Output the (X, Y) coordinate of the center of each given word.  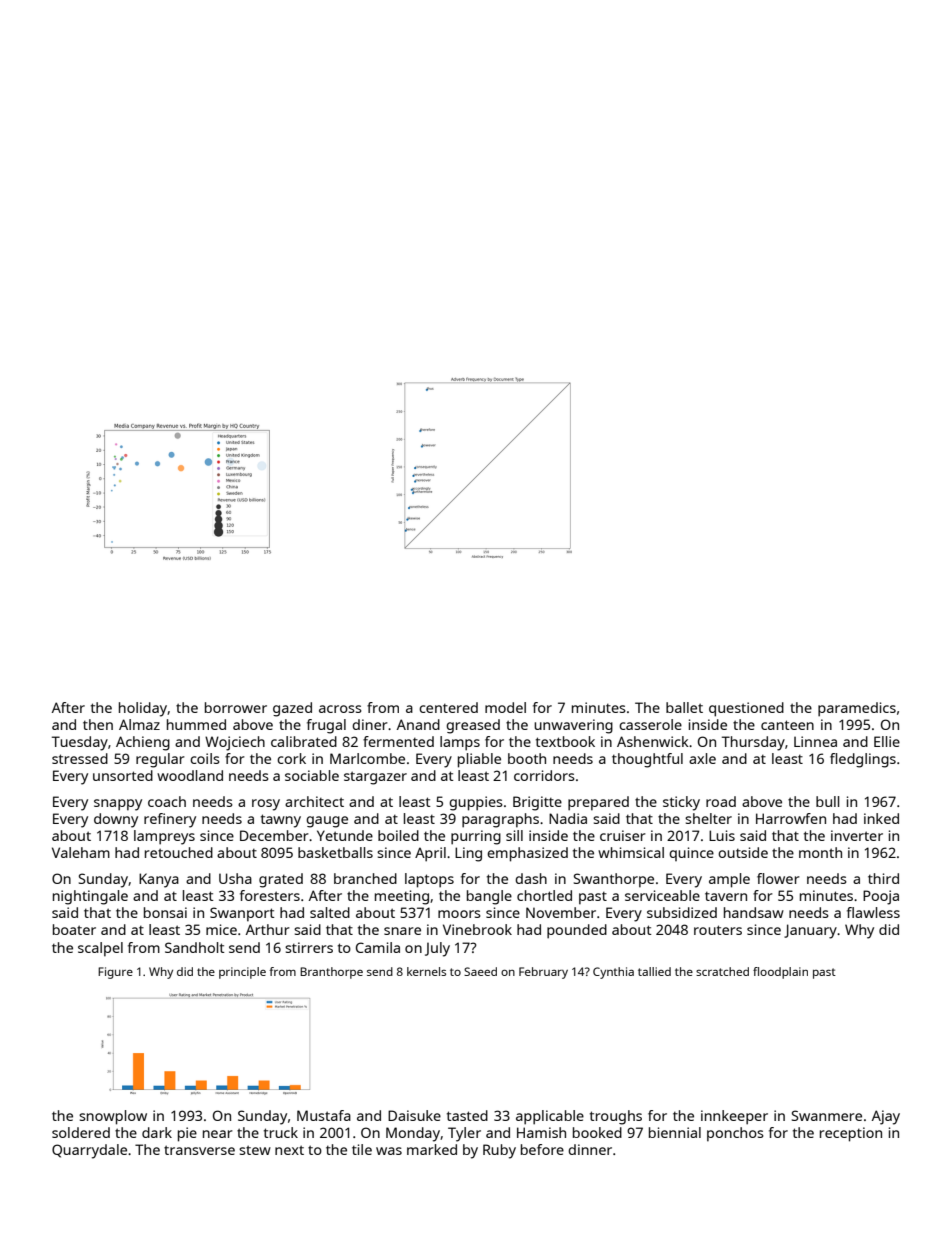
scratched (722, 971)
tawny (281, 821)
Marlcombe (367, 758)
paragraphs (500, 820)
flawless (873, 912)
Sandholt (195, 947)
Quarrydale (89, 1151)
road (721, 801)
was (389, 1151)
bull (828, 801)
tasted (467, 1115)
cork (291, 758)
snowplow (113, 1117)
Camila (378, 947)
